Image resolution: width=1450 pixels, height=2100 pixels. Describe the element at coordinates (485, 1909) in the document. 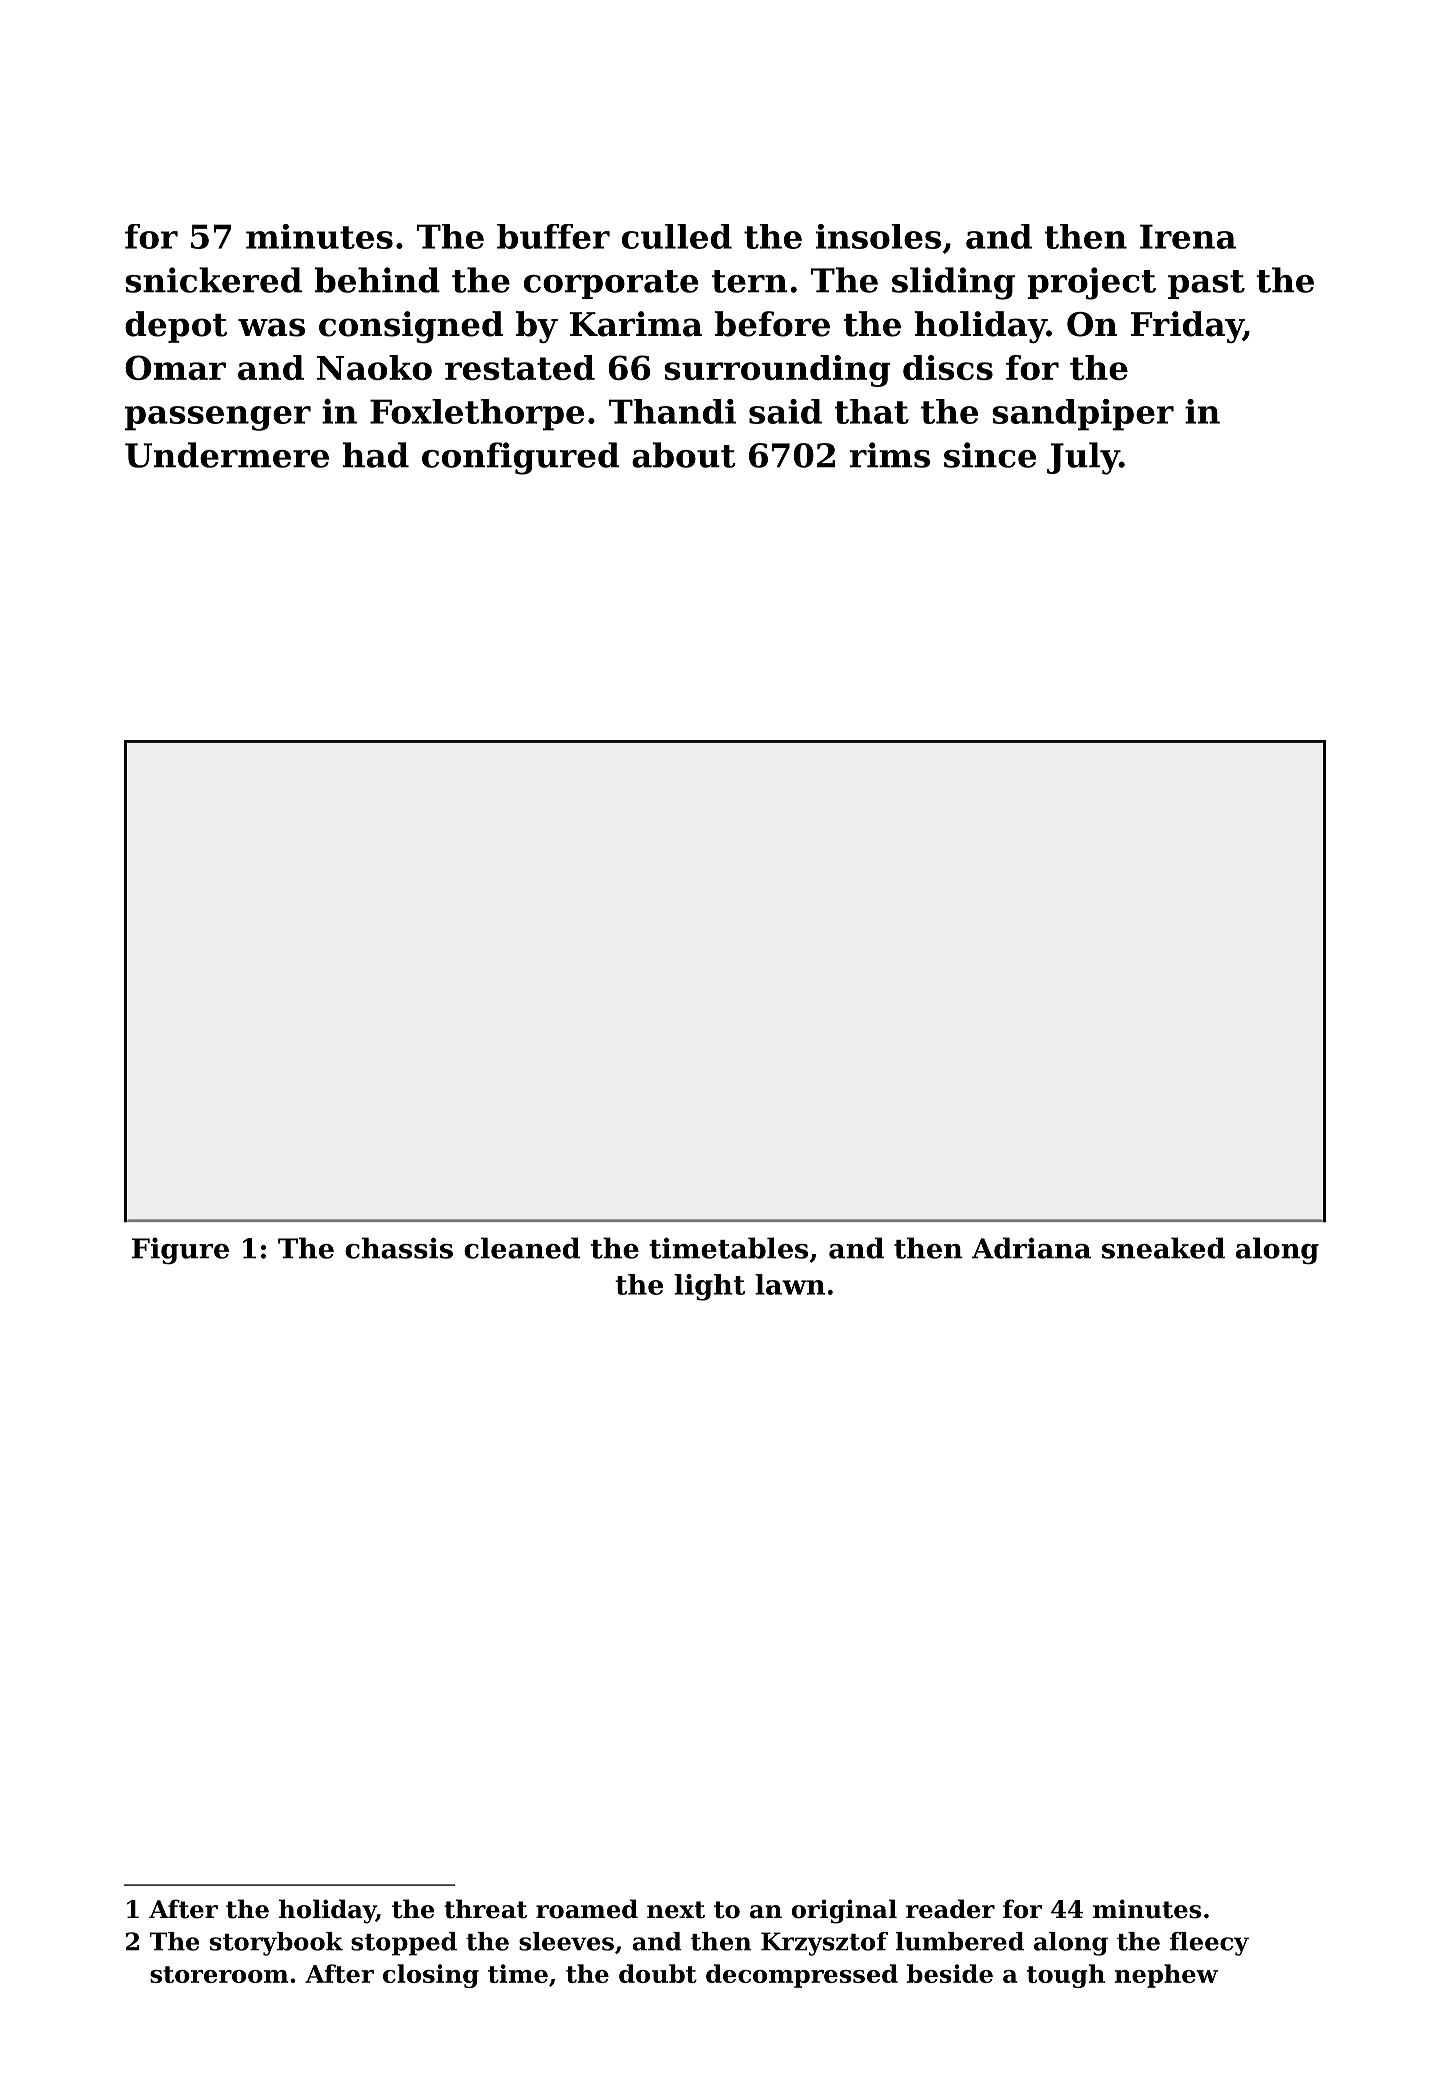

I see `threat` at that location.
